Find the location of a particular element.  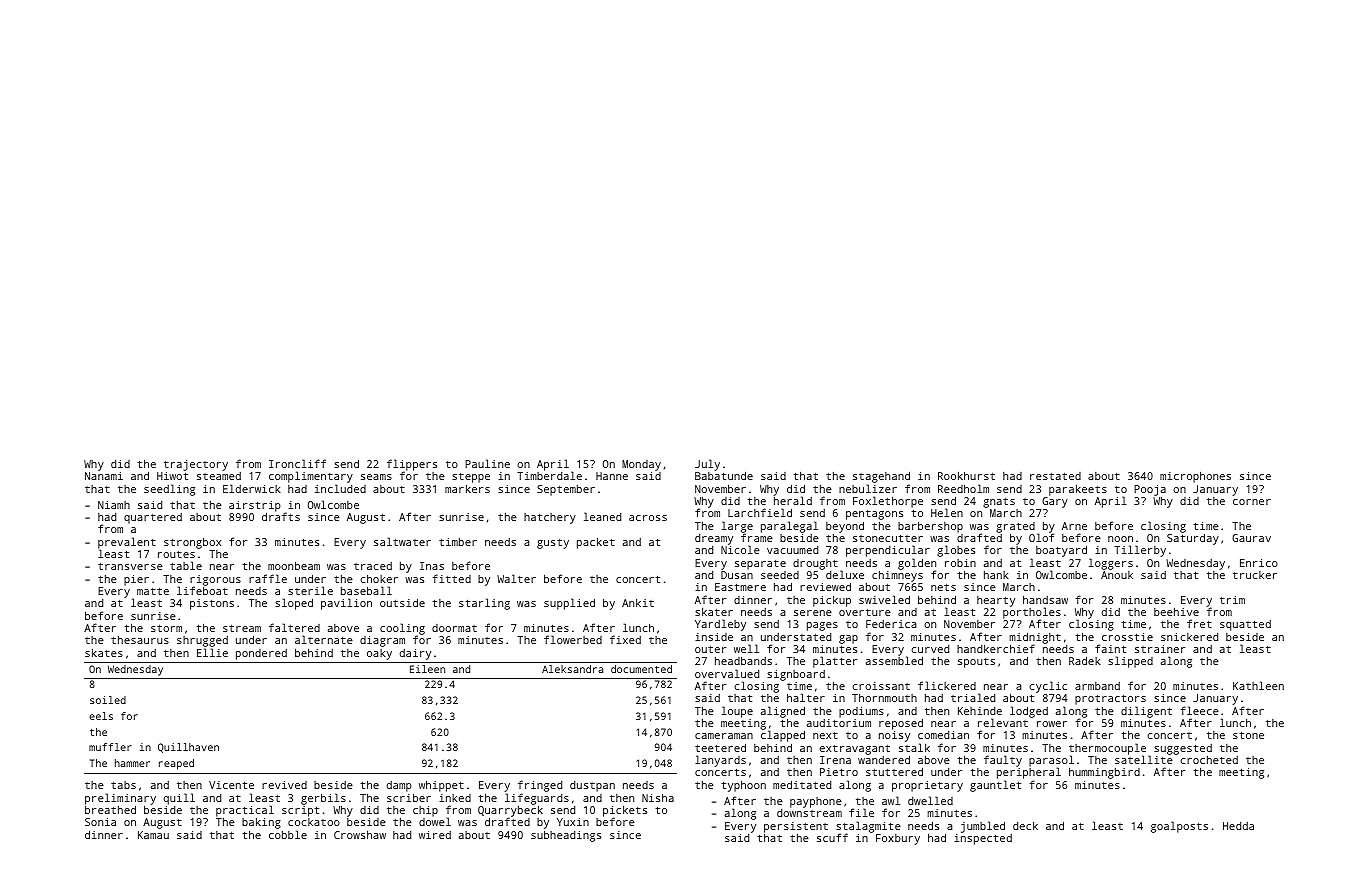

cobble is located at coordinates (288, 834).
